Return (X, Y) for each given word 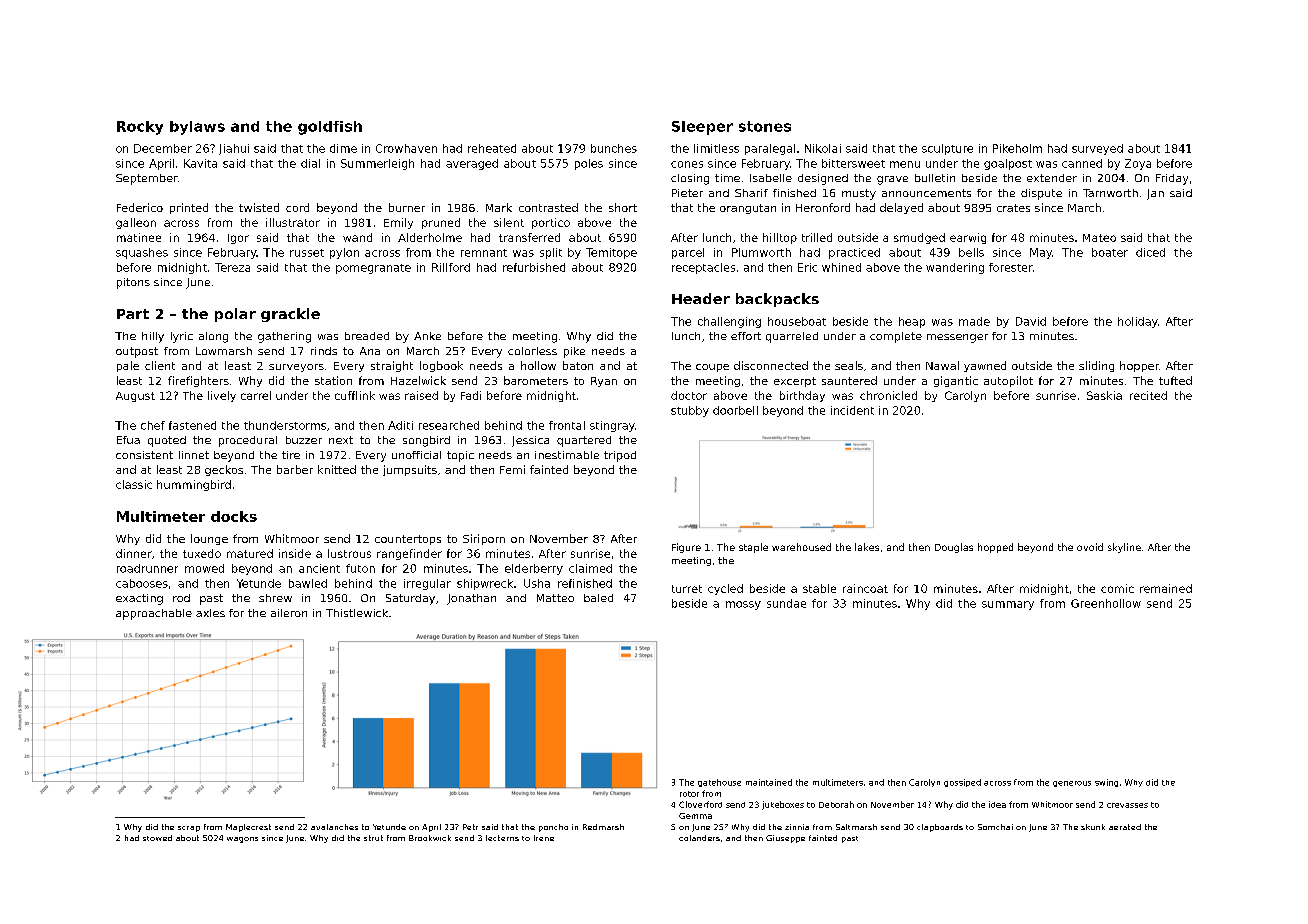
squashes (142, 253)
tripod (620, 456)
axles (210, 613)
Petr (470, 827)
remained (1166, 588)
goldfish (330, 128)
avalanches (334, 827)
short (623, 207)
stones (765, 126)
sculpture (947, 149)
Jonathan (471, 599)
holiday (1138, 322)
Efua (128, 440)
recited (1148, 395)
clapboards (940, 828)
